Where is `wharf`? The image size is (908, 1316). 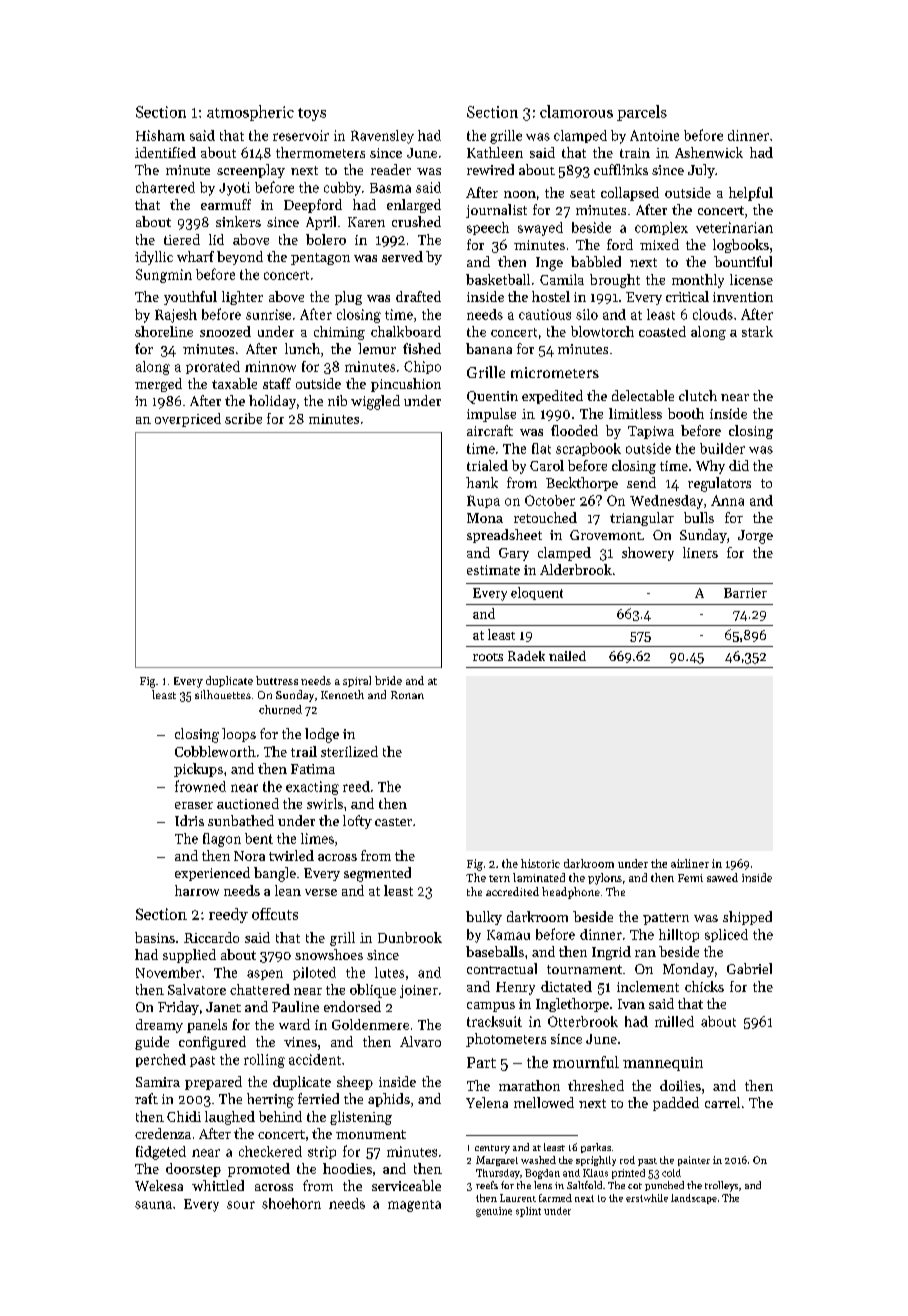 wharf is located at coordinates (195, 256).
